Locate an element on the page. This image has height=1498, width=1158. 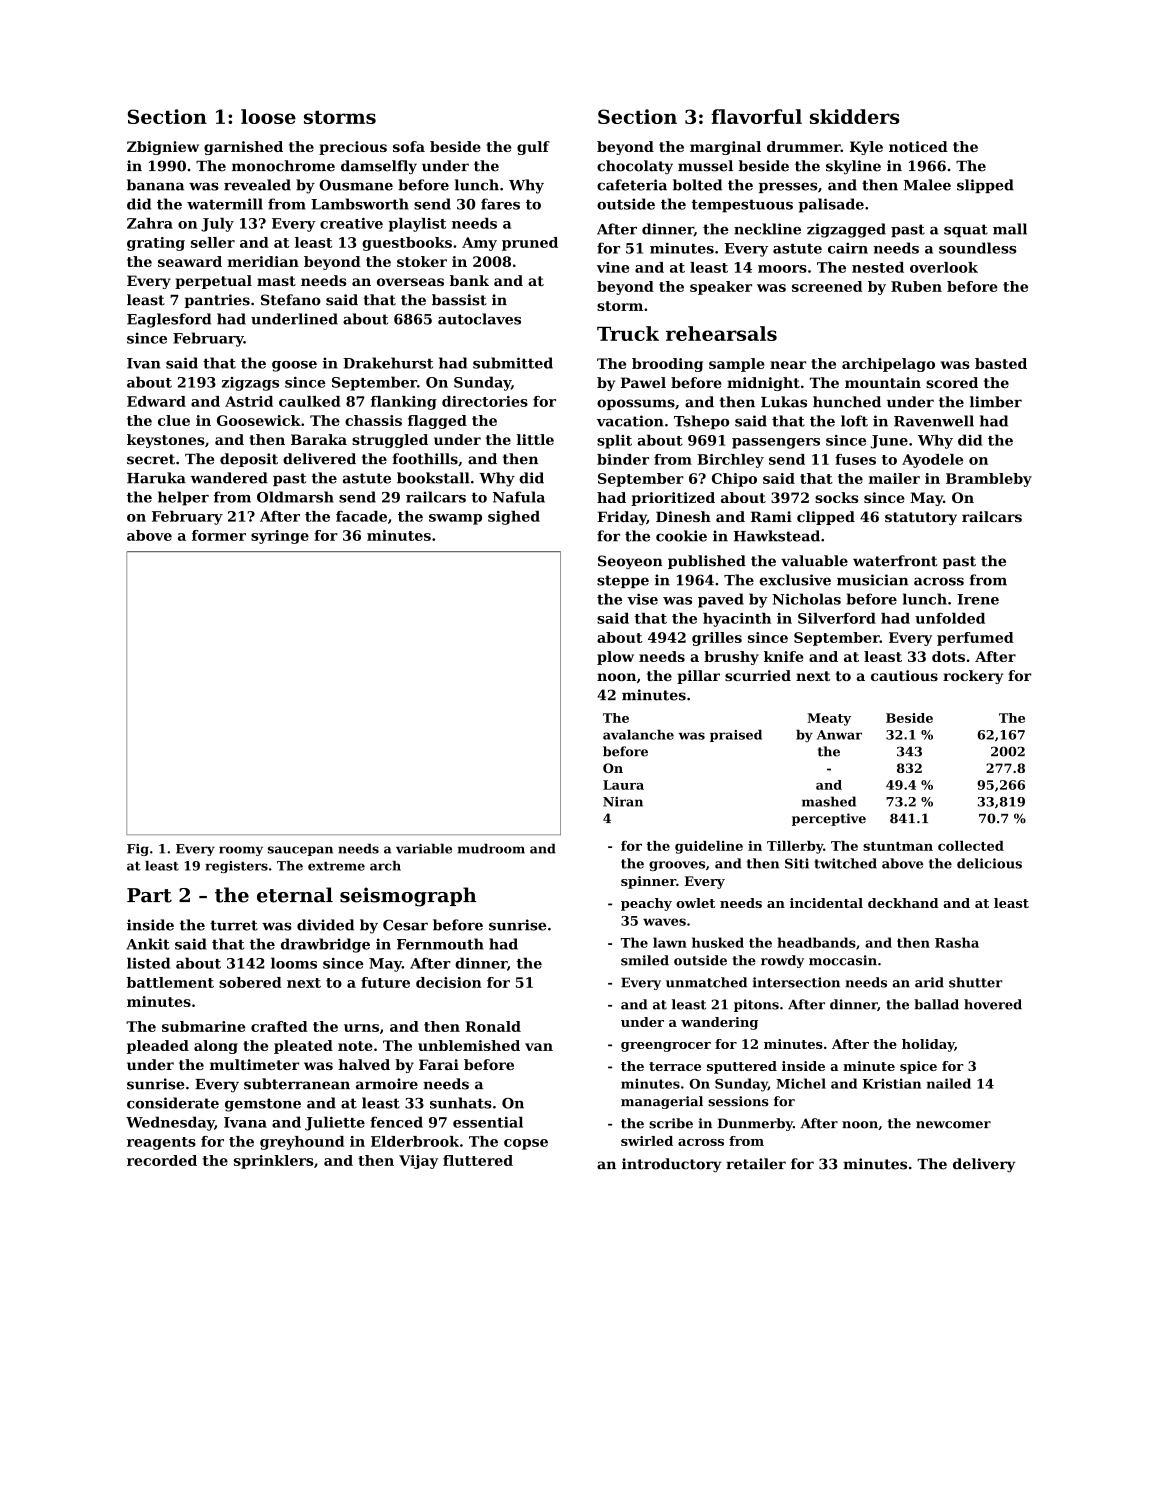
flavorful is located at coordinates (756, 116).
